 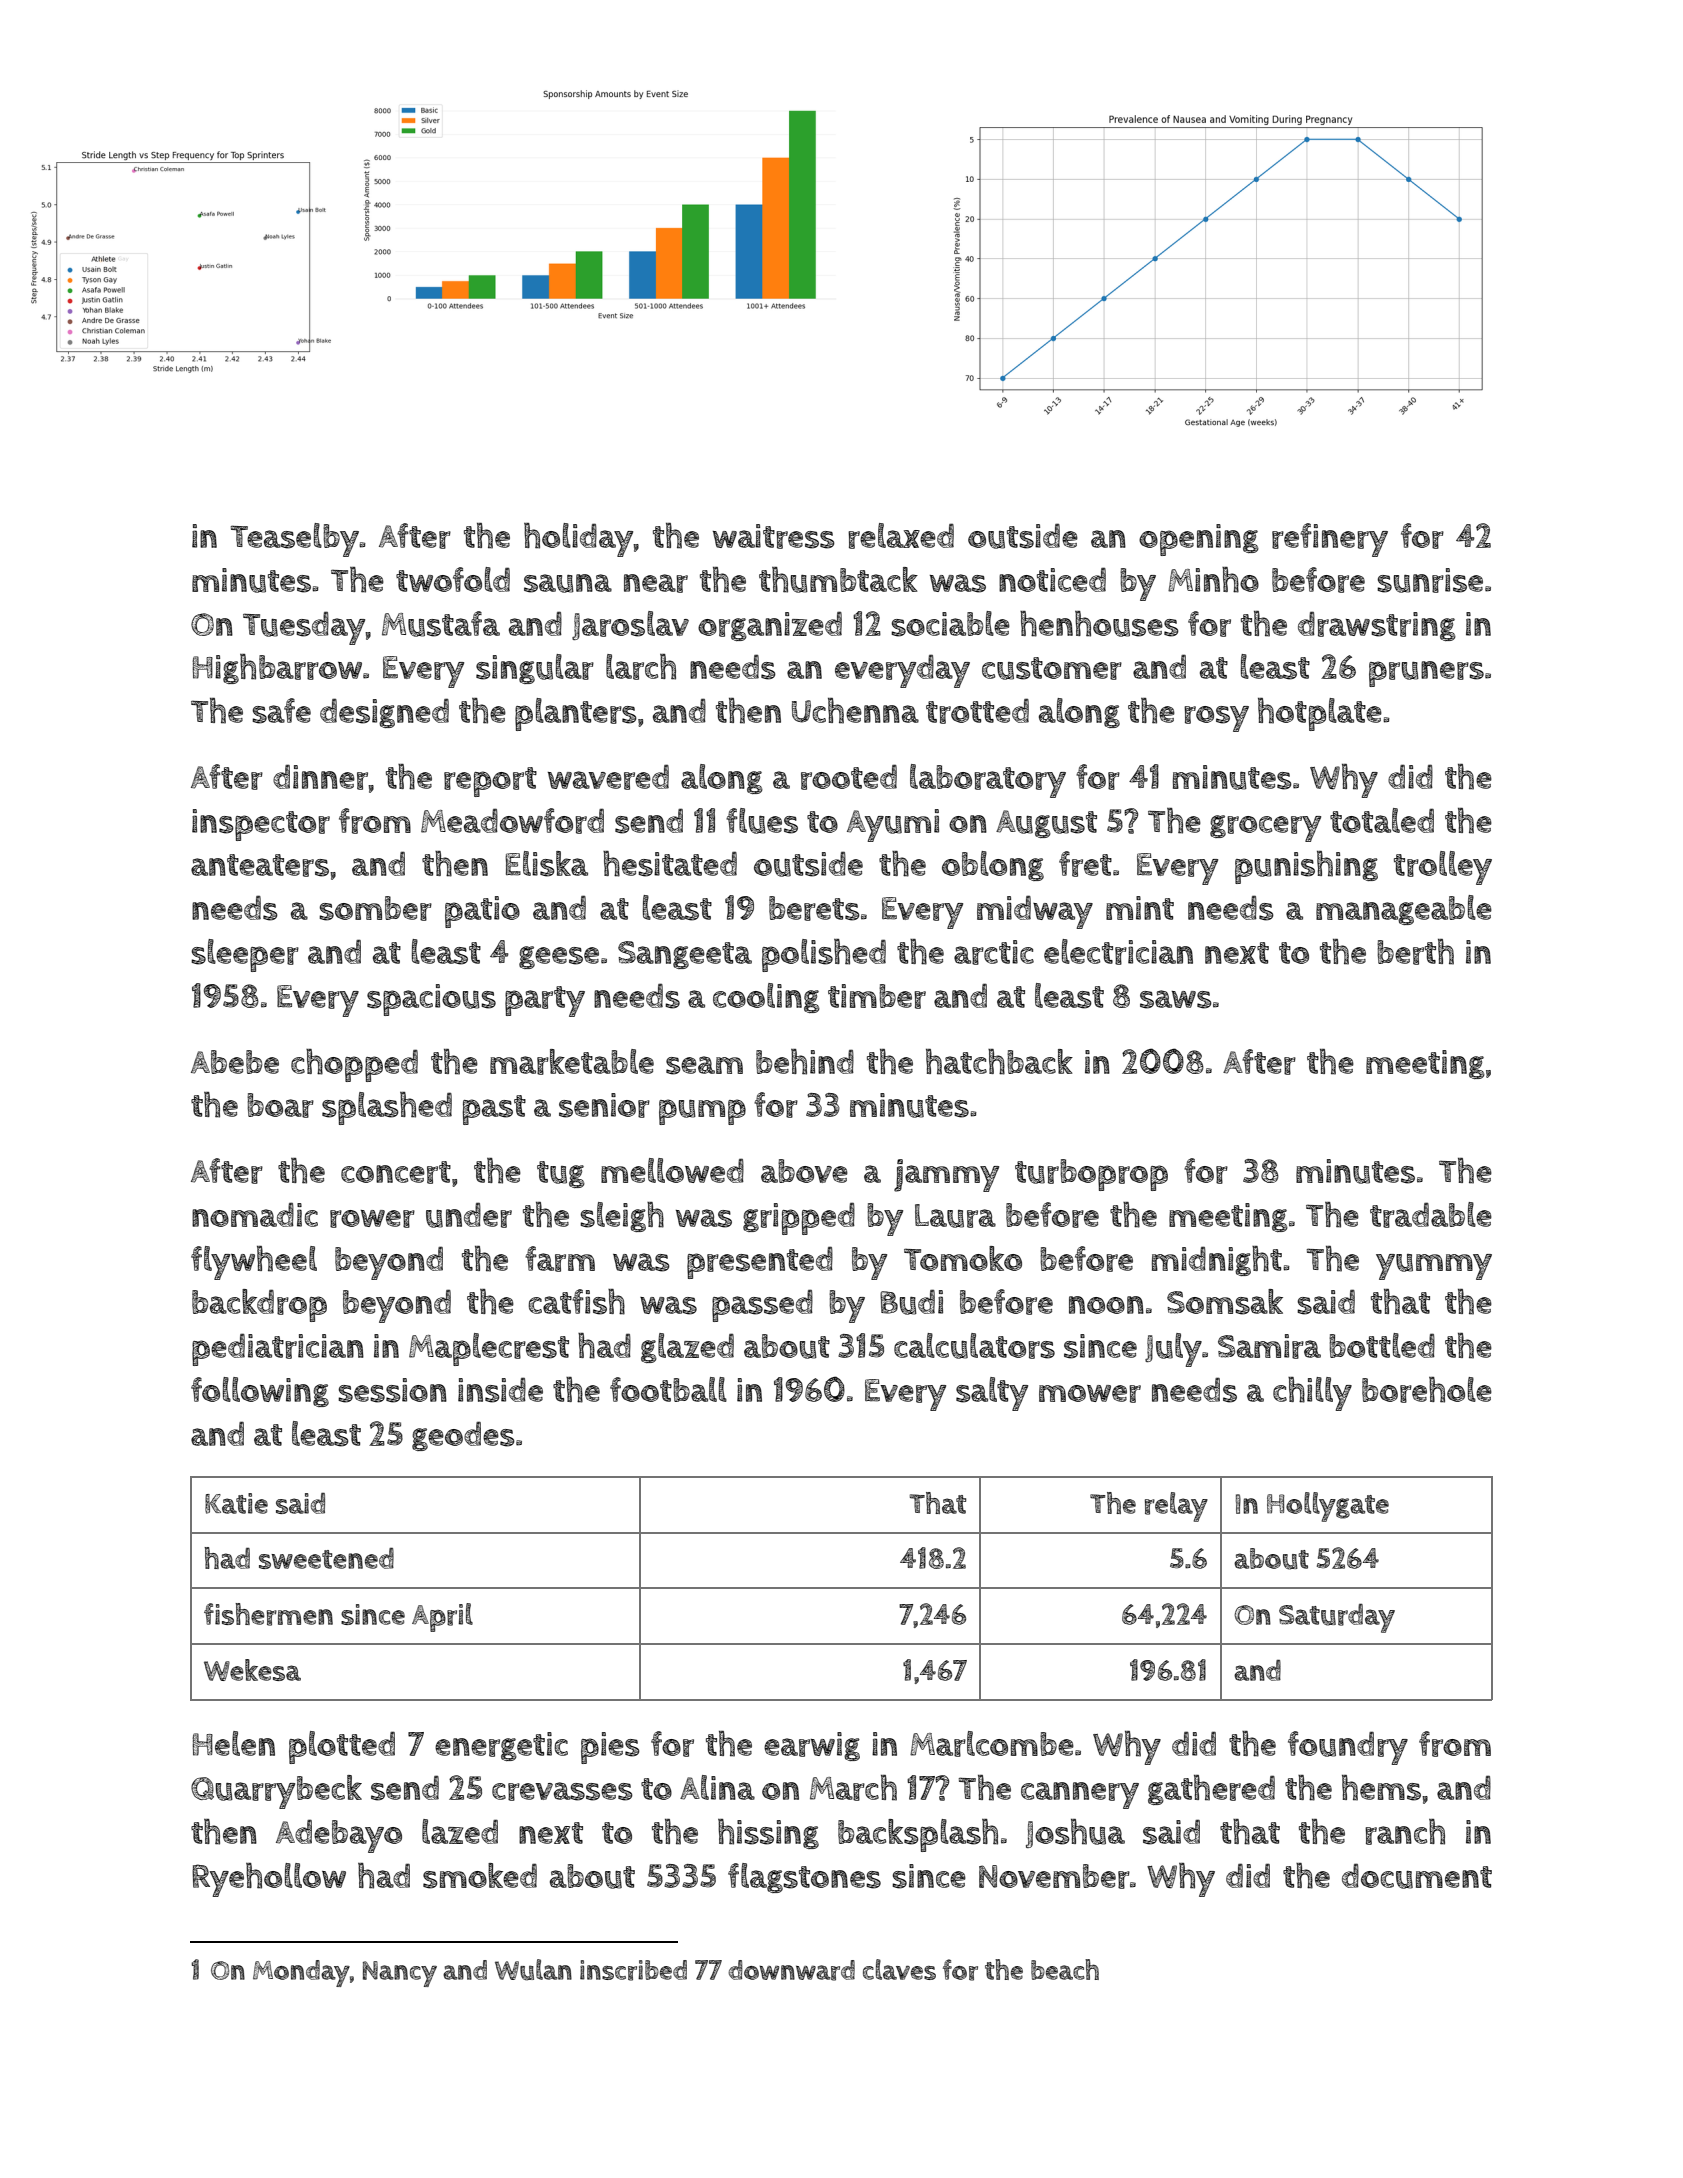 What do you see at coordinates (1330, 540) in the screenshot?
I see `refinery` at bounding box center [1330, 540].
